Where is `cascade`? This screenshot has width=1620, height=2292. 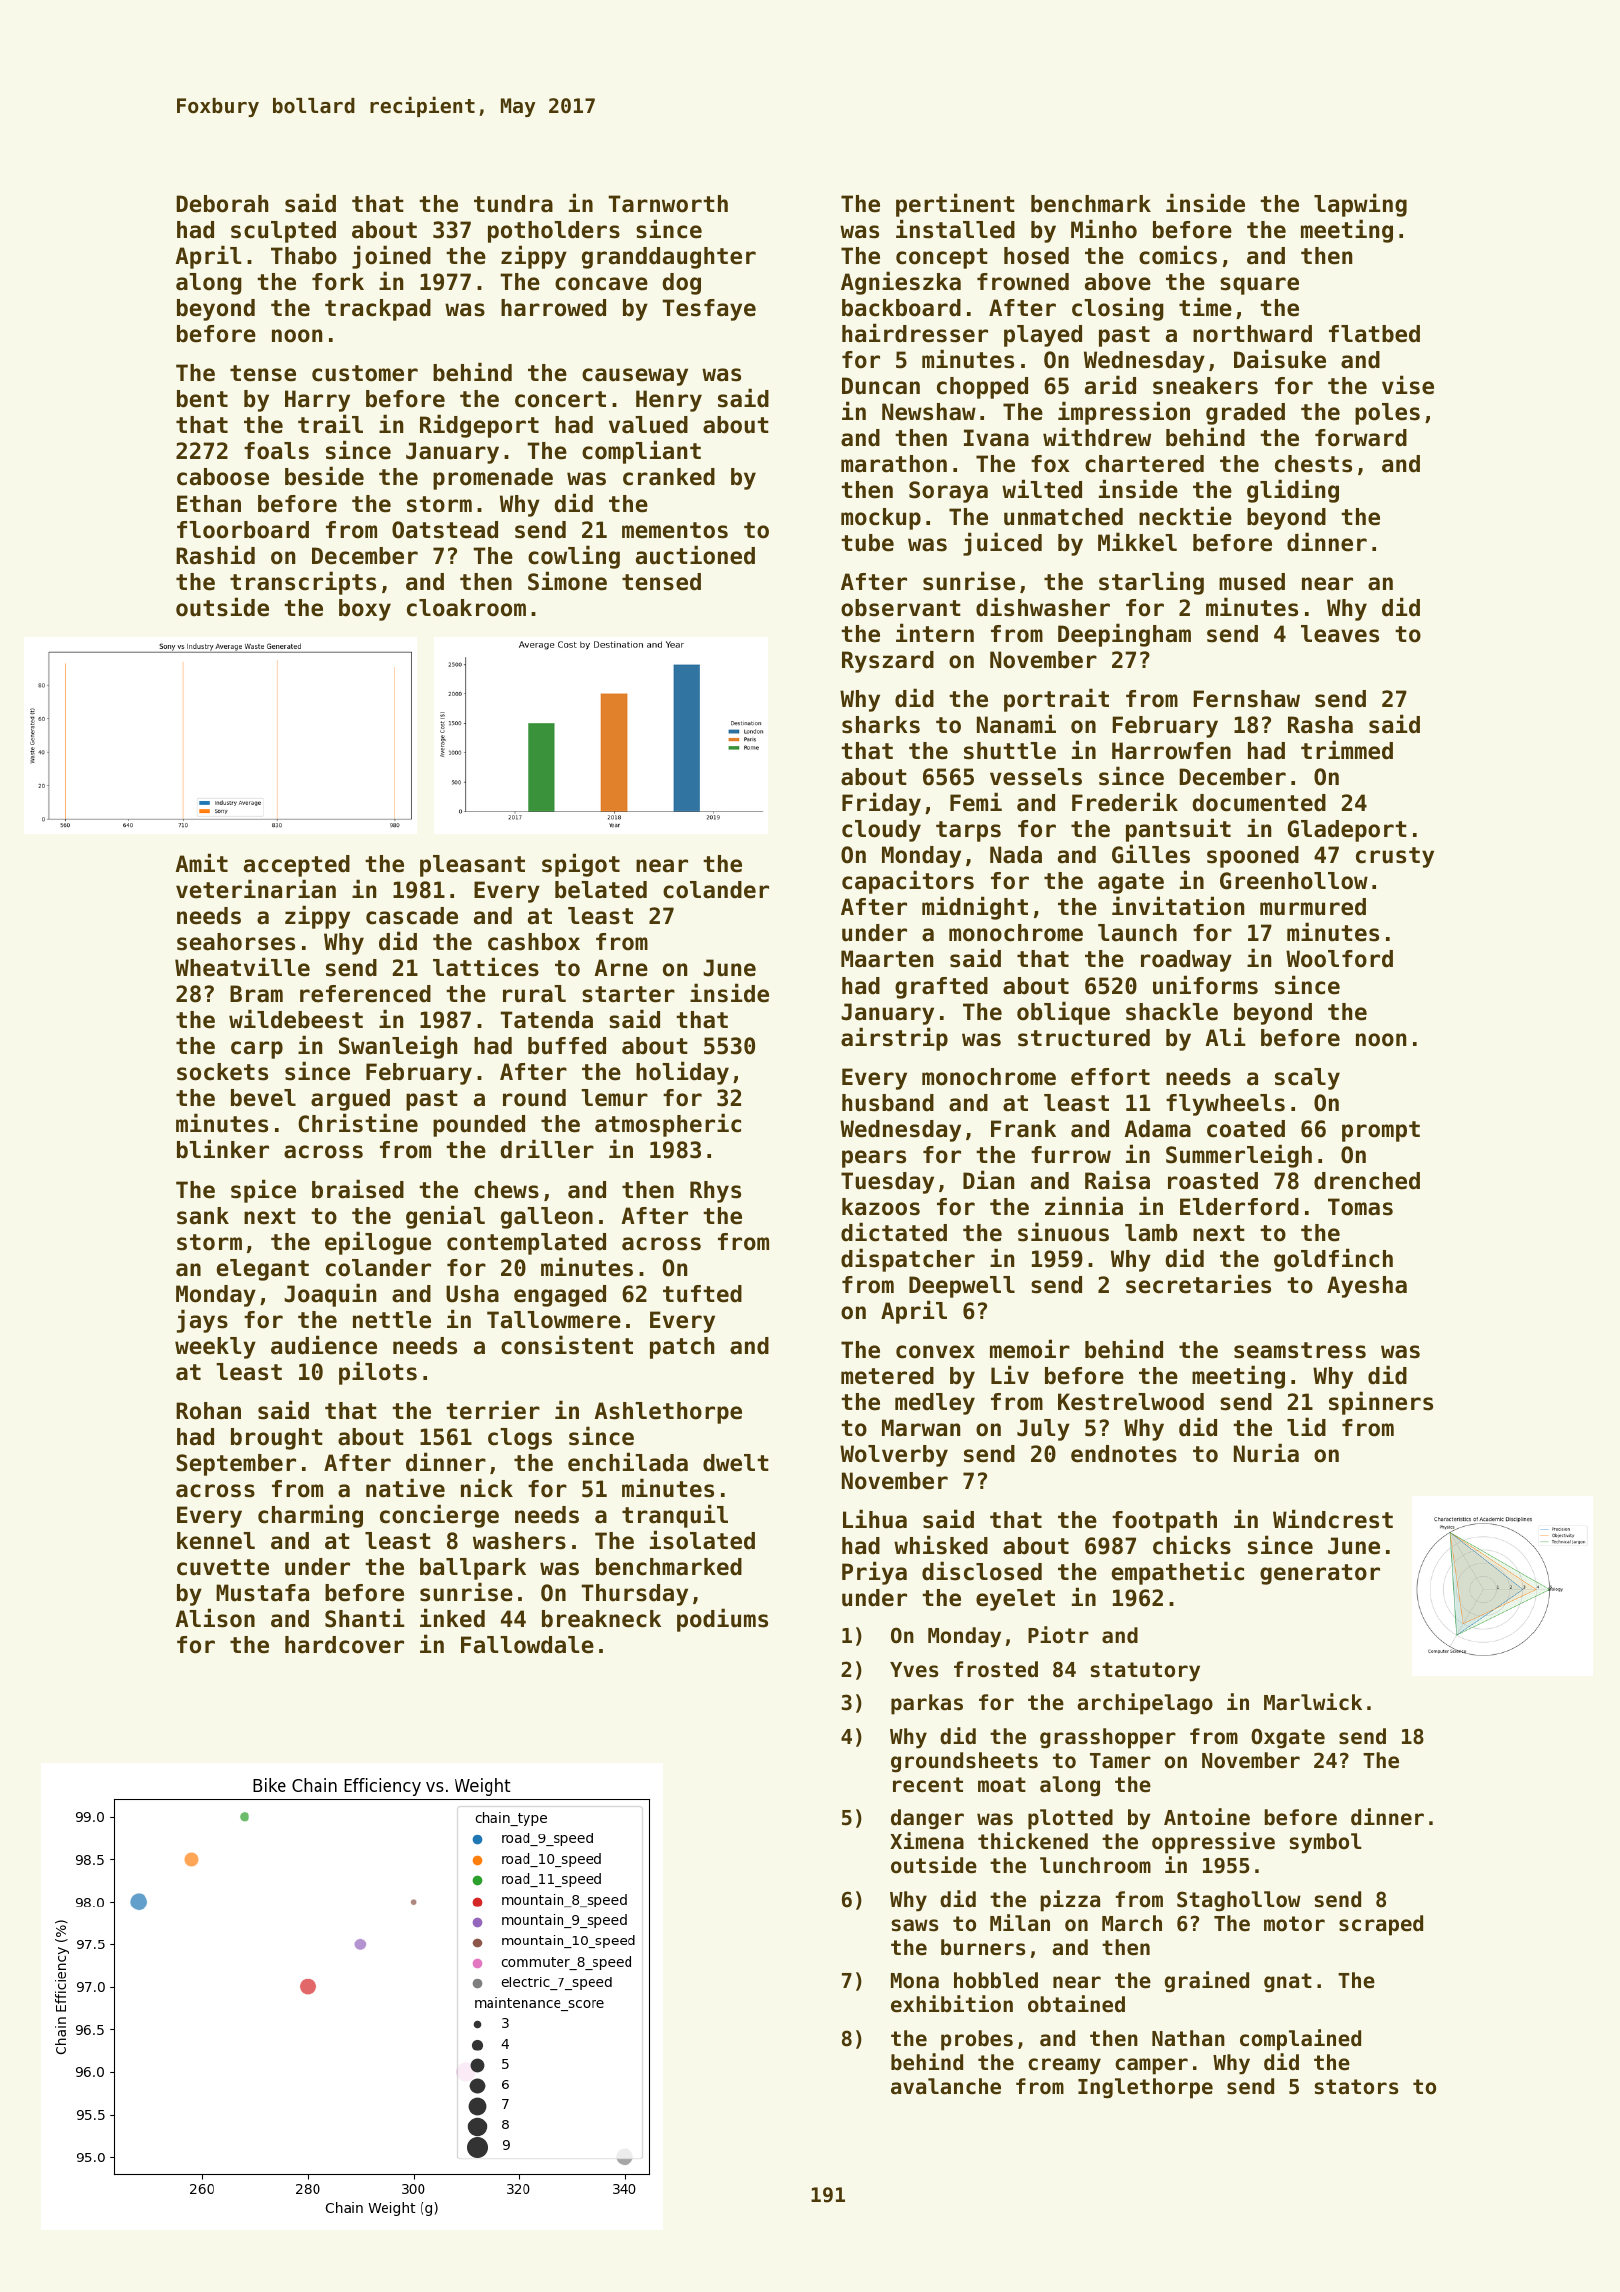 cascade is located at coordinates (412, 916).
